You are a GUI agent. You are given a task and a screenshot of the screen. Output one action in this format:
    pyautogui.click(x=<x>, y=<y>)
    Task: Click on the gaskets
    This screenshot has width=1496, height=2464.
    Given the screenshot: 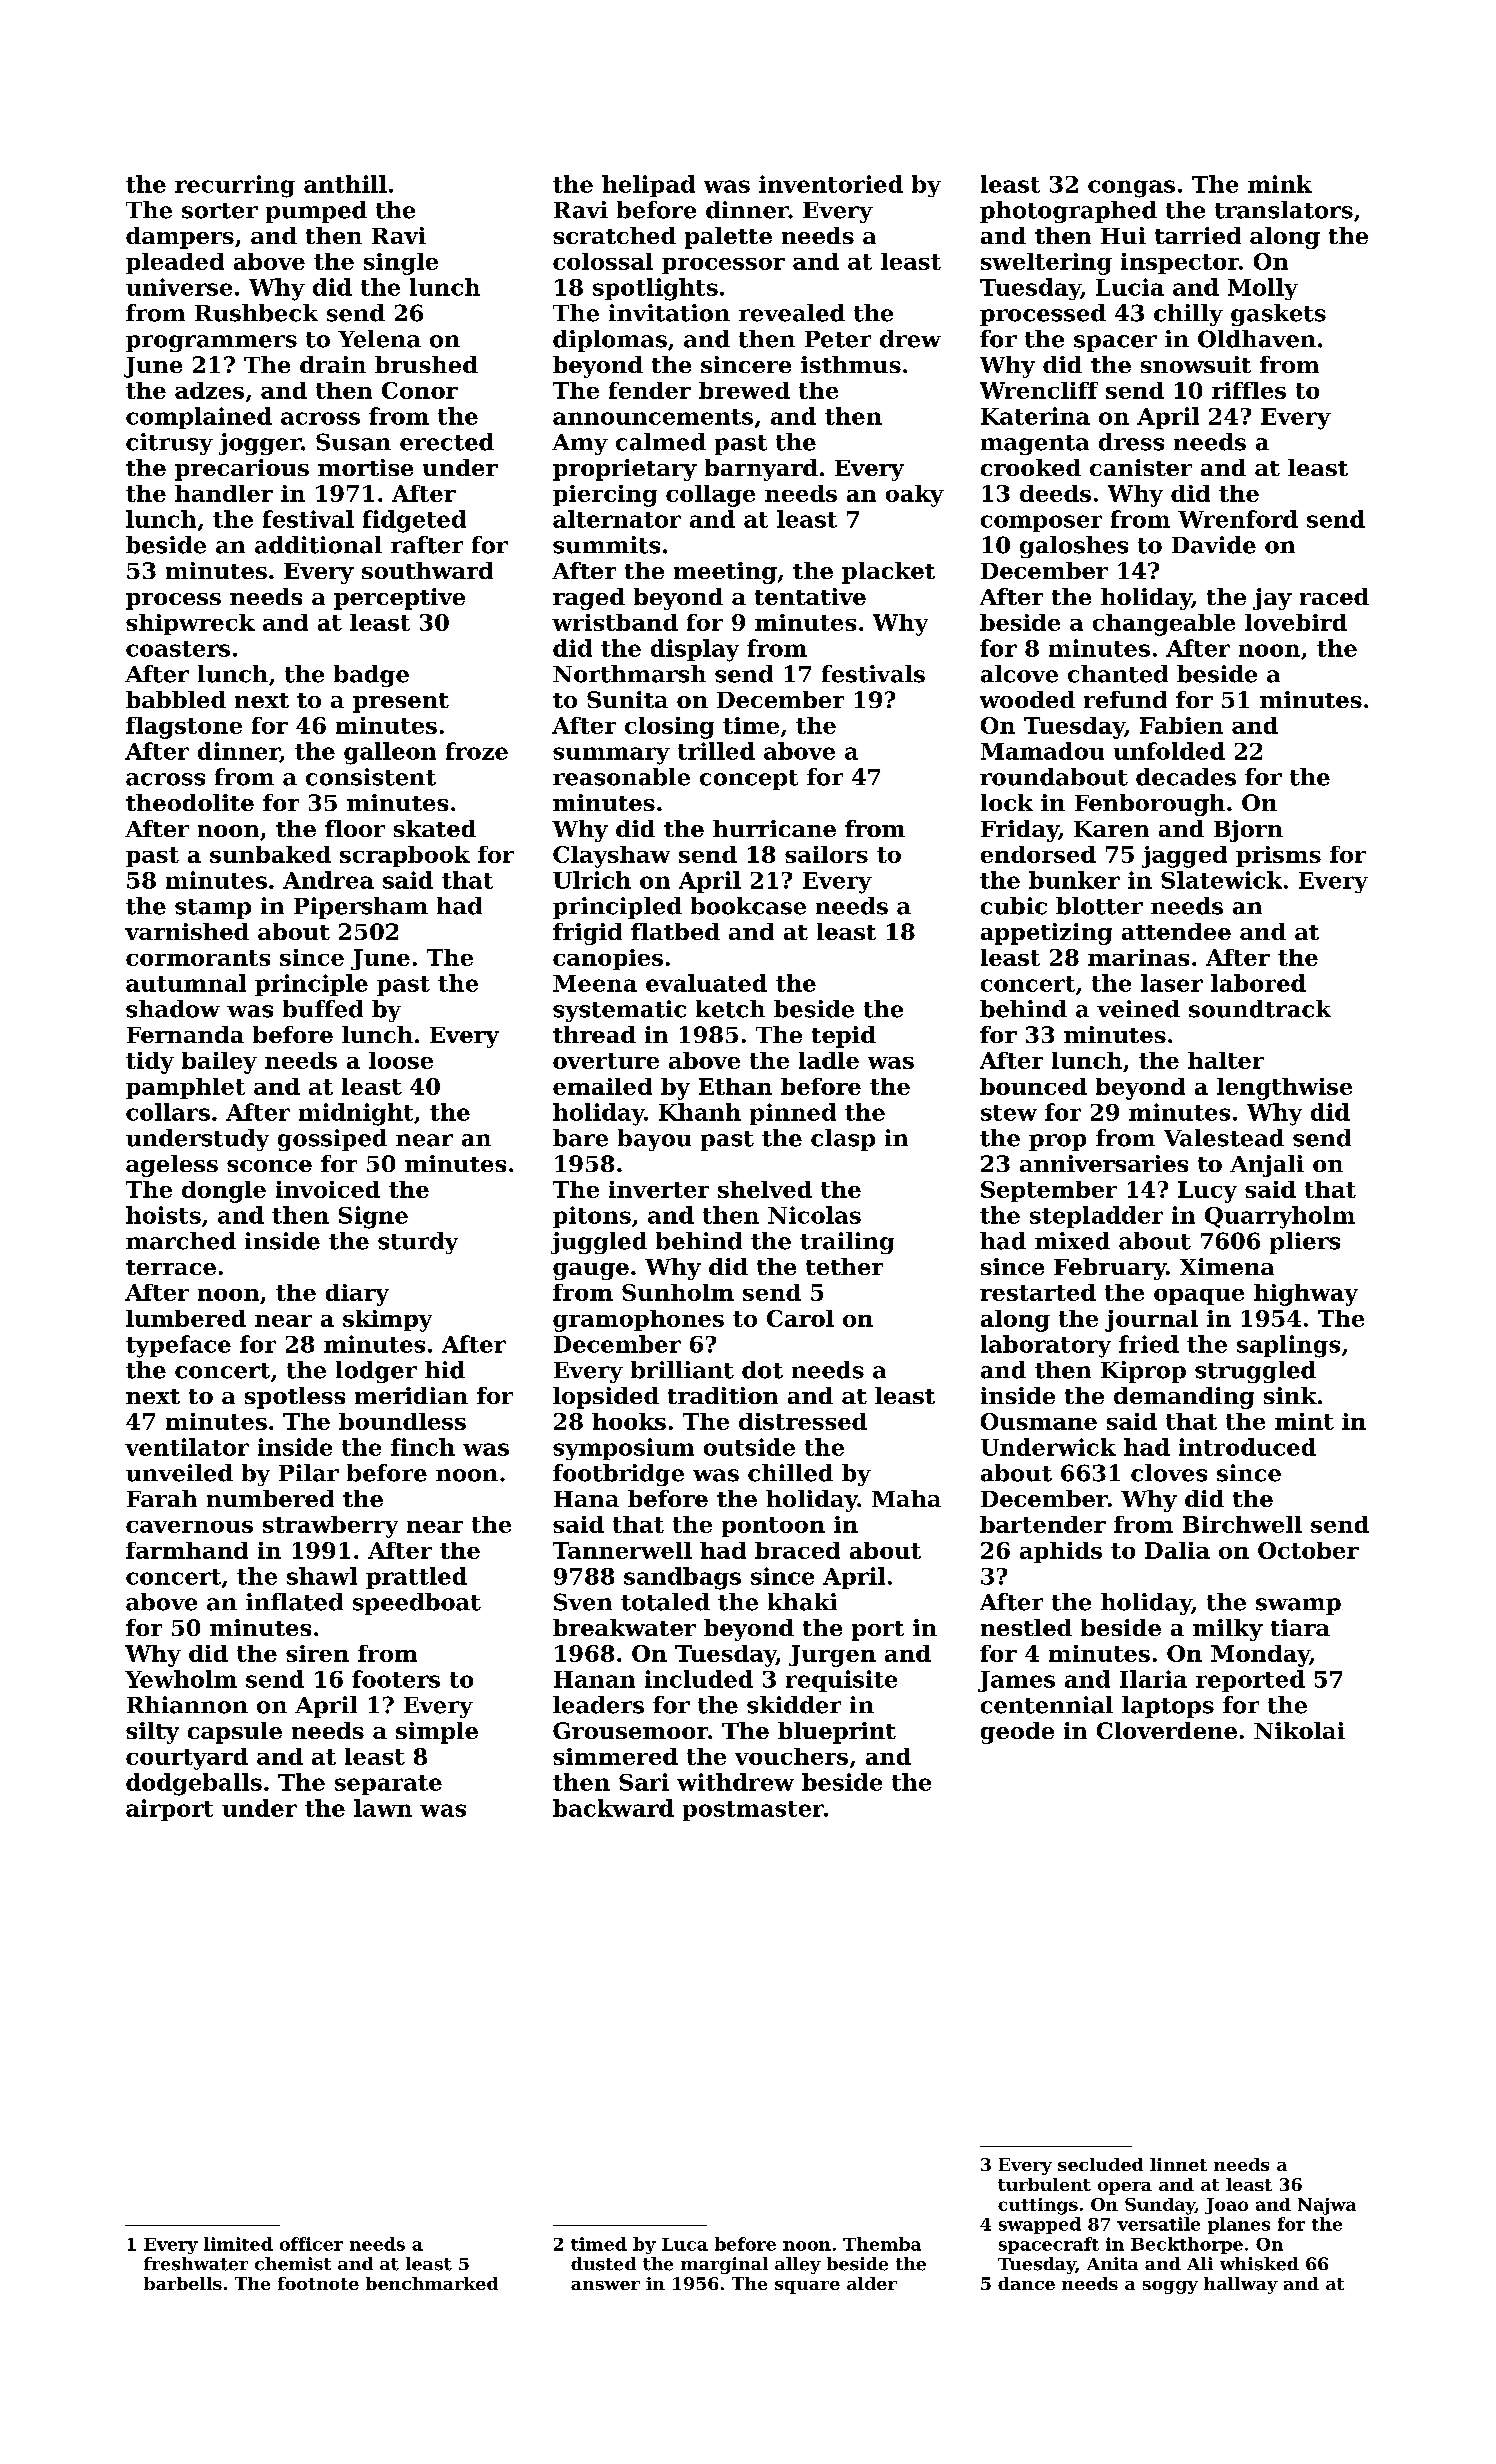 What is the action you would take?
    pyautogui.click(x=1278, y=315)
